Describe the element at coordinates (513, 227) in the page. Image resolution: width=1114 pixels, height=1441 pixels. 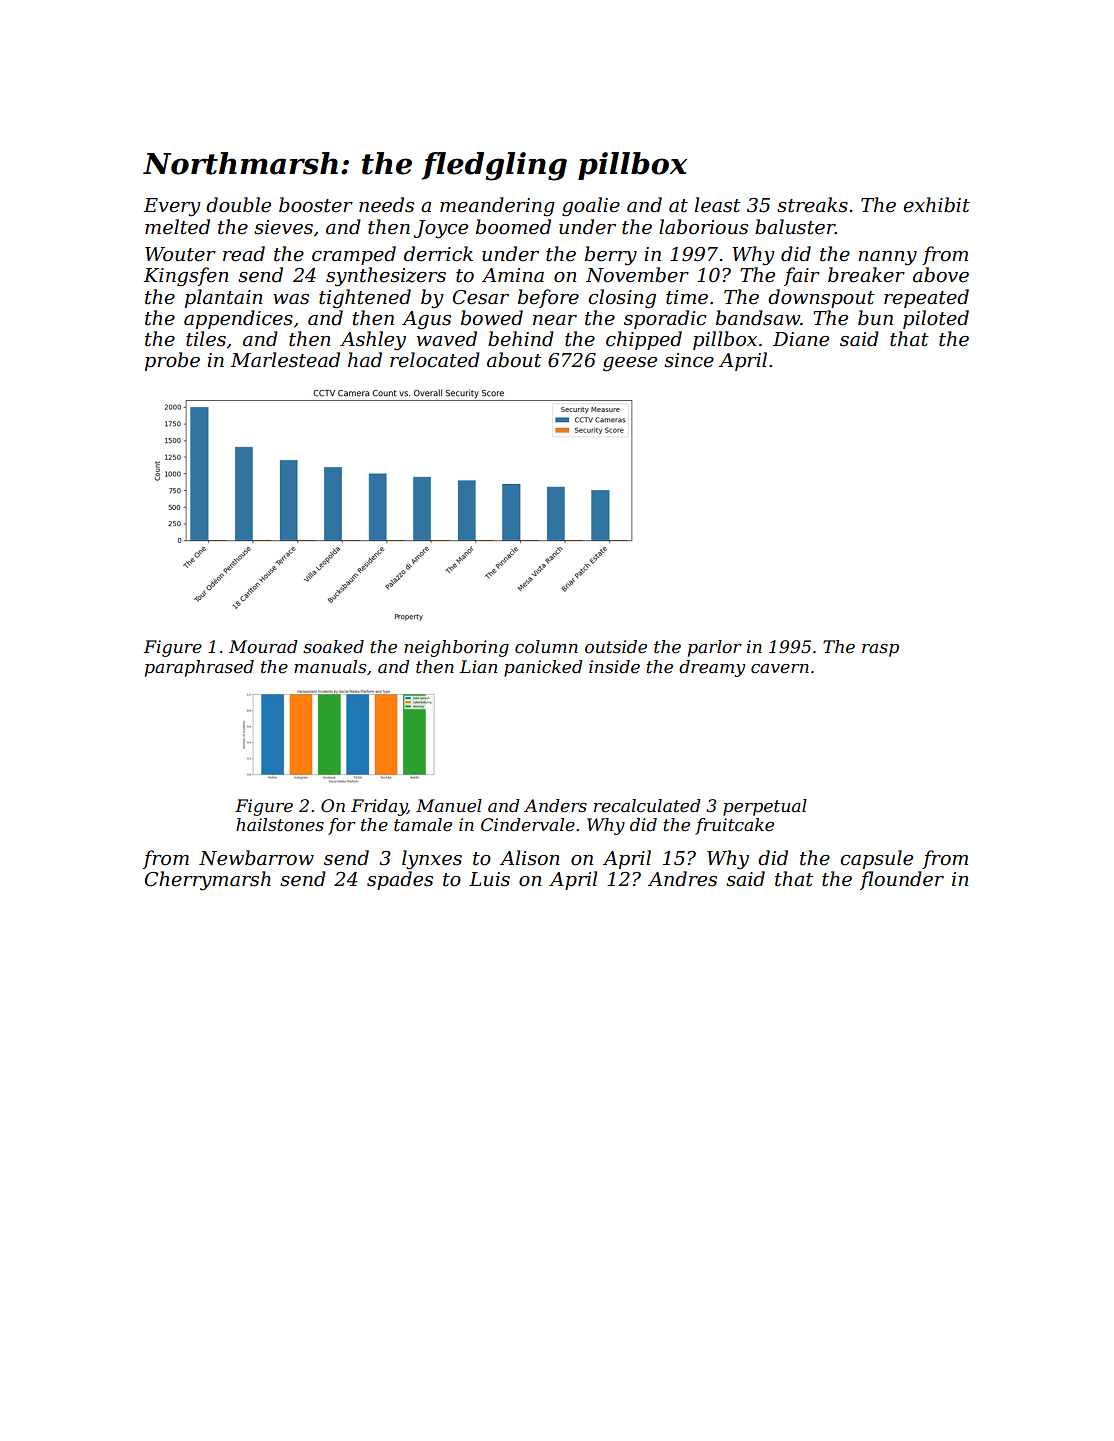
I see `boomed` at that location.
